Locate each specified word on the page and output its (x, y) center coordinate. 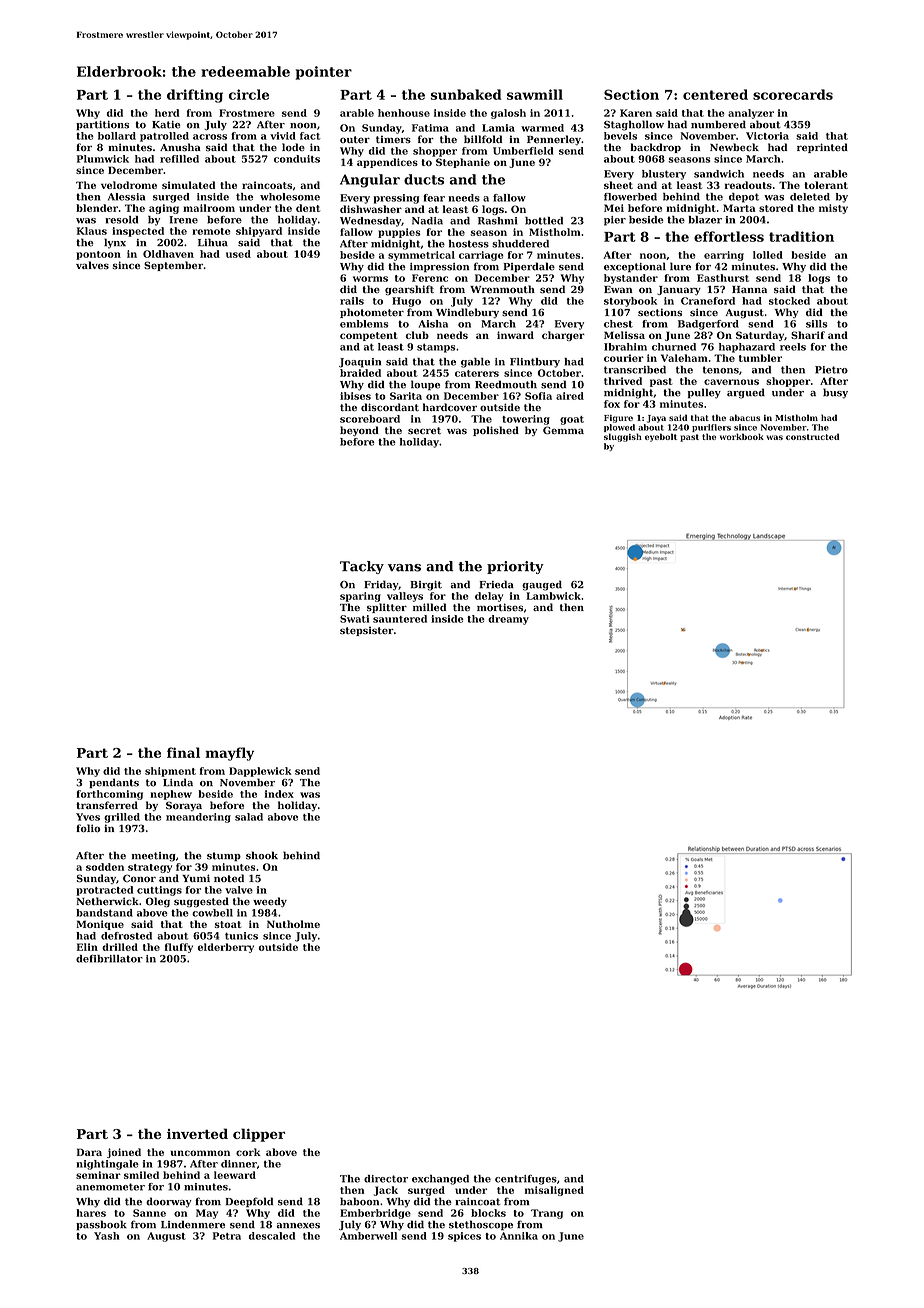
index (279, 794)
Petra (227, 1236)
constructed (812, 436)
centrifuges (526, 1180)
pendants (114, 783)
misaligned (554, 1191)
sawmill (535, 94)
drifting (195, 96)
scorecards (793, 94)
